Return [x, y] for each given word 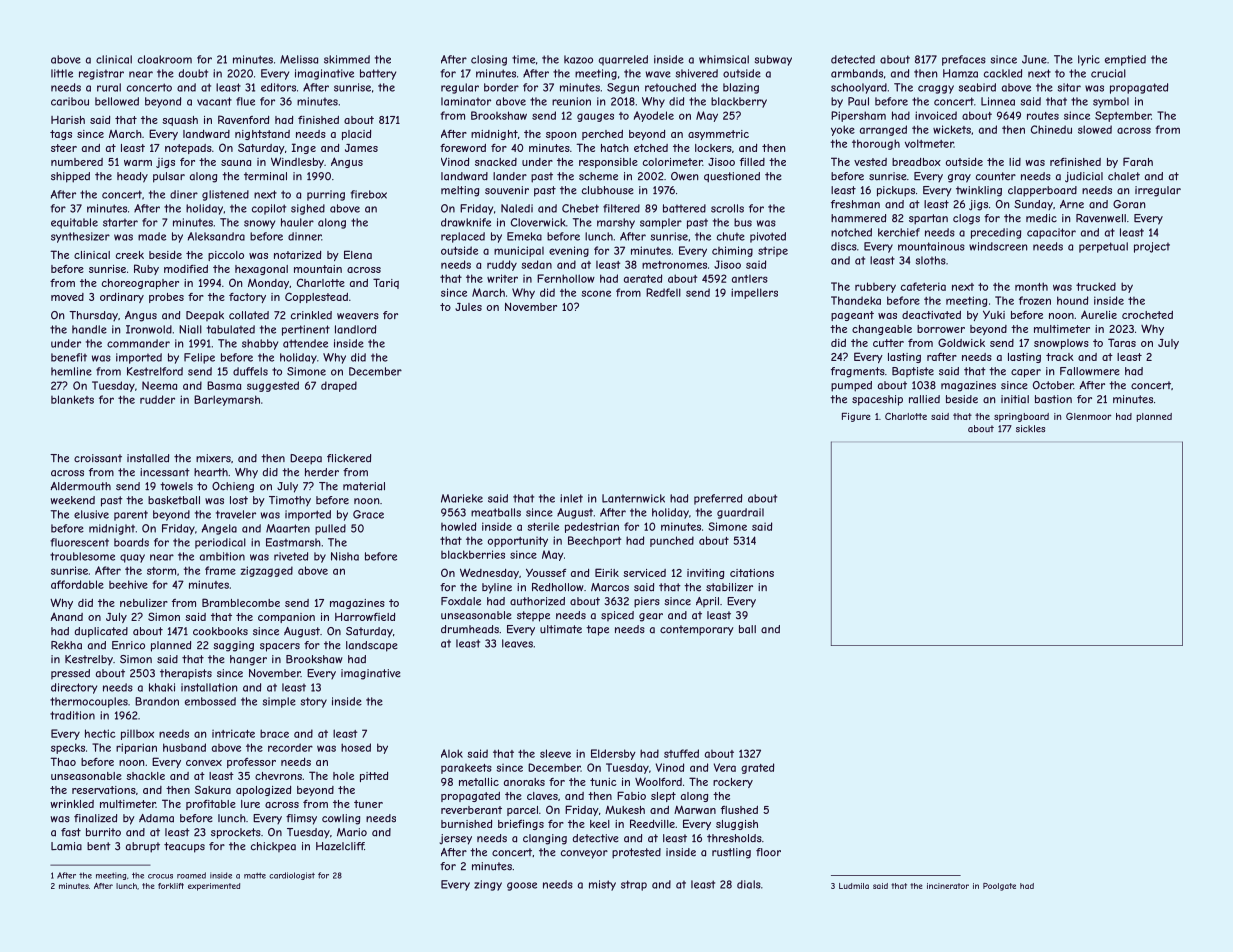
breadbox [916, 162]
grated [757, 768]
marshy [616, 223]
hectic [100, 733]
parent [131, 515]
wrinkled [72, 804]
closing [489, 60]
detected [853, 59]
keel [600, 824]
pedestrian [592, 527]
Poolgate [999, 887]
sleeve [555, 753]
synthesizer [80, 237]
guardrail [740, 513]
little [62, 73]
